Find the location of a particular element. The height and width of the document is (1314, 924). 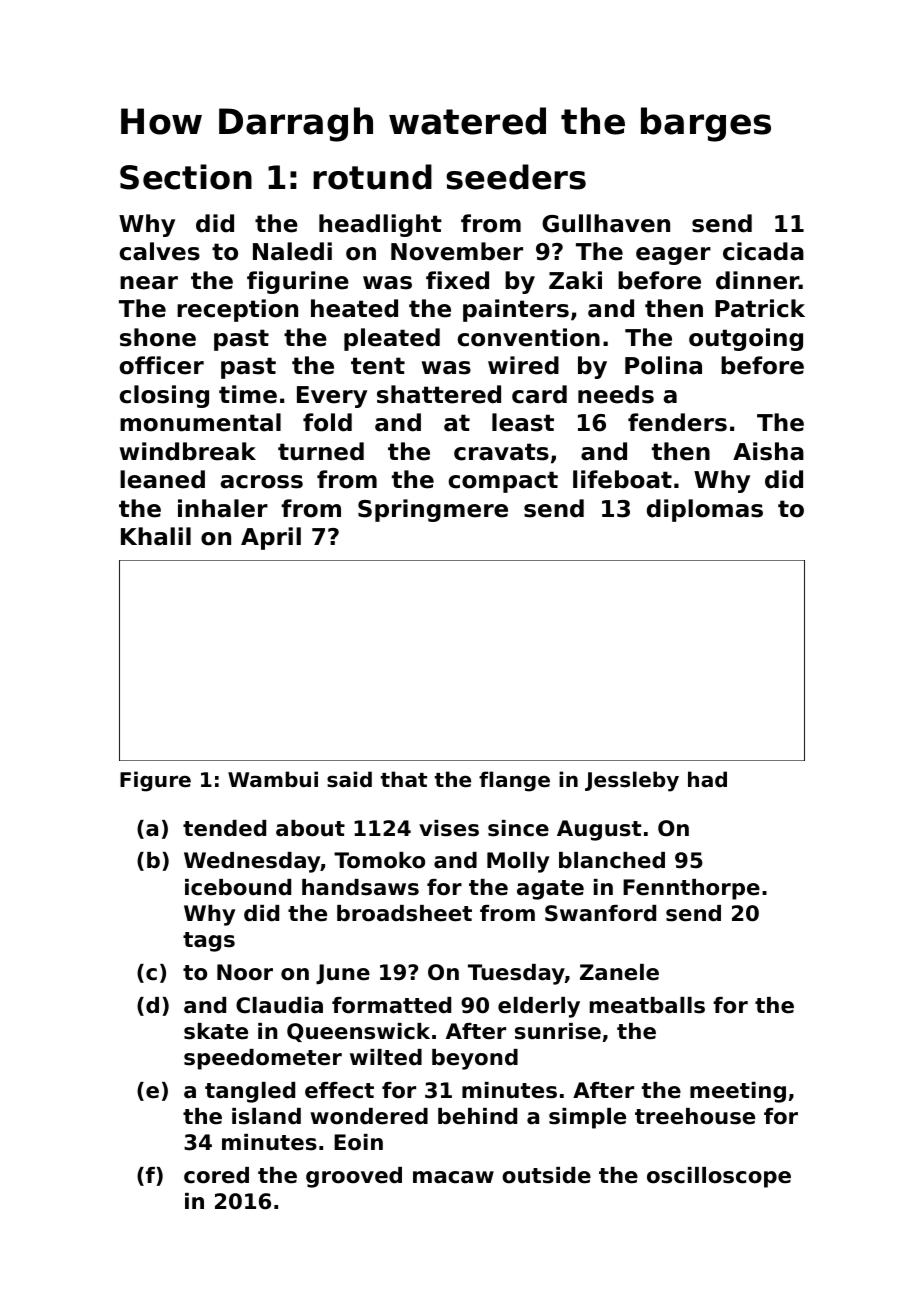

fenders is located at coordinates (677, 422).
